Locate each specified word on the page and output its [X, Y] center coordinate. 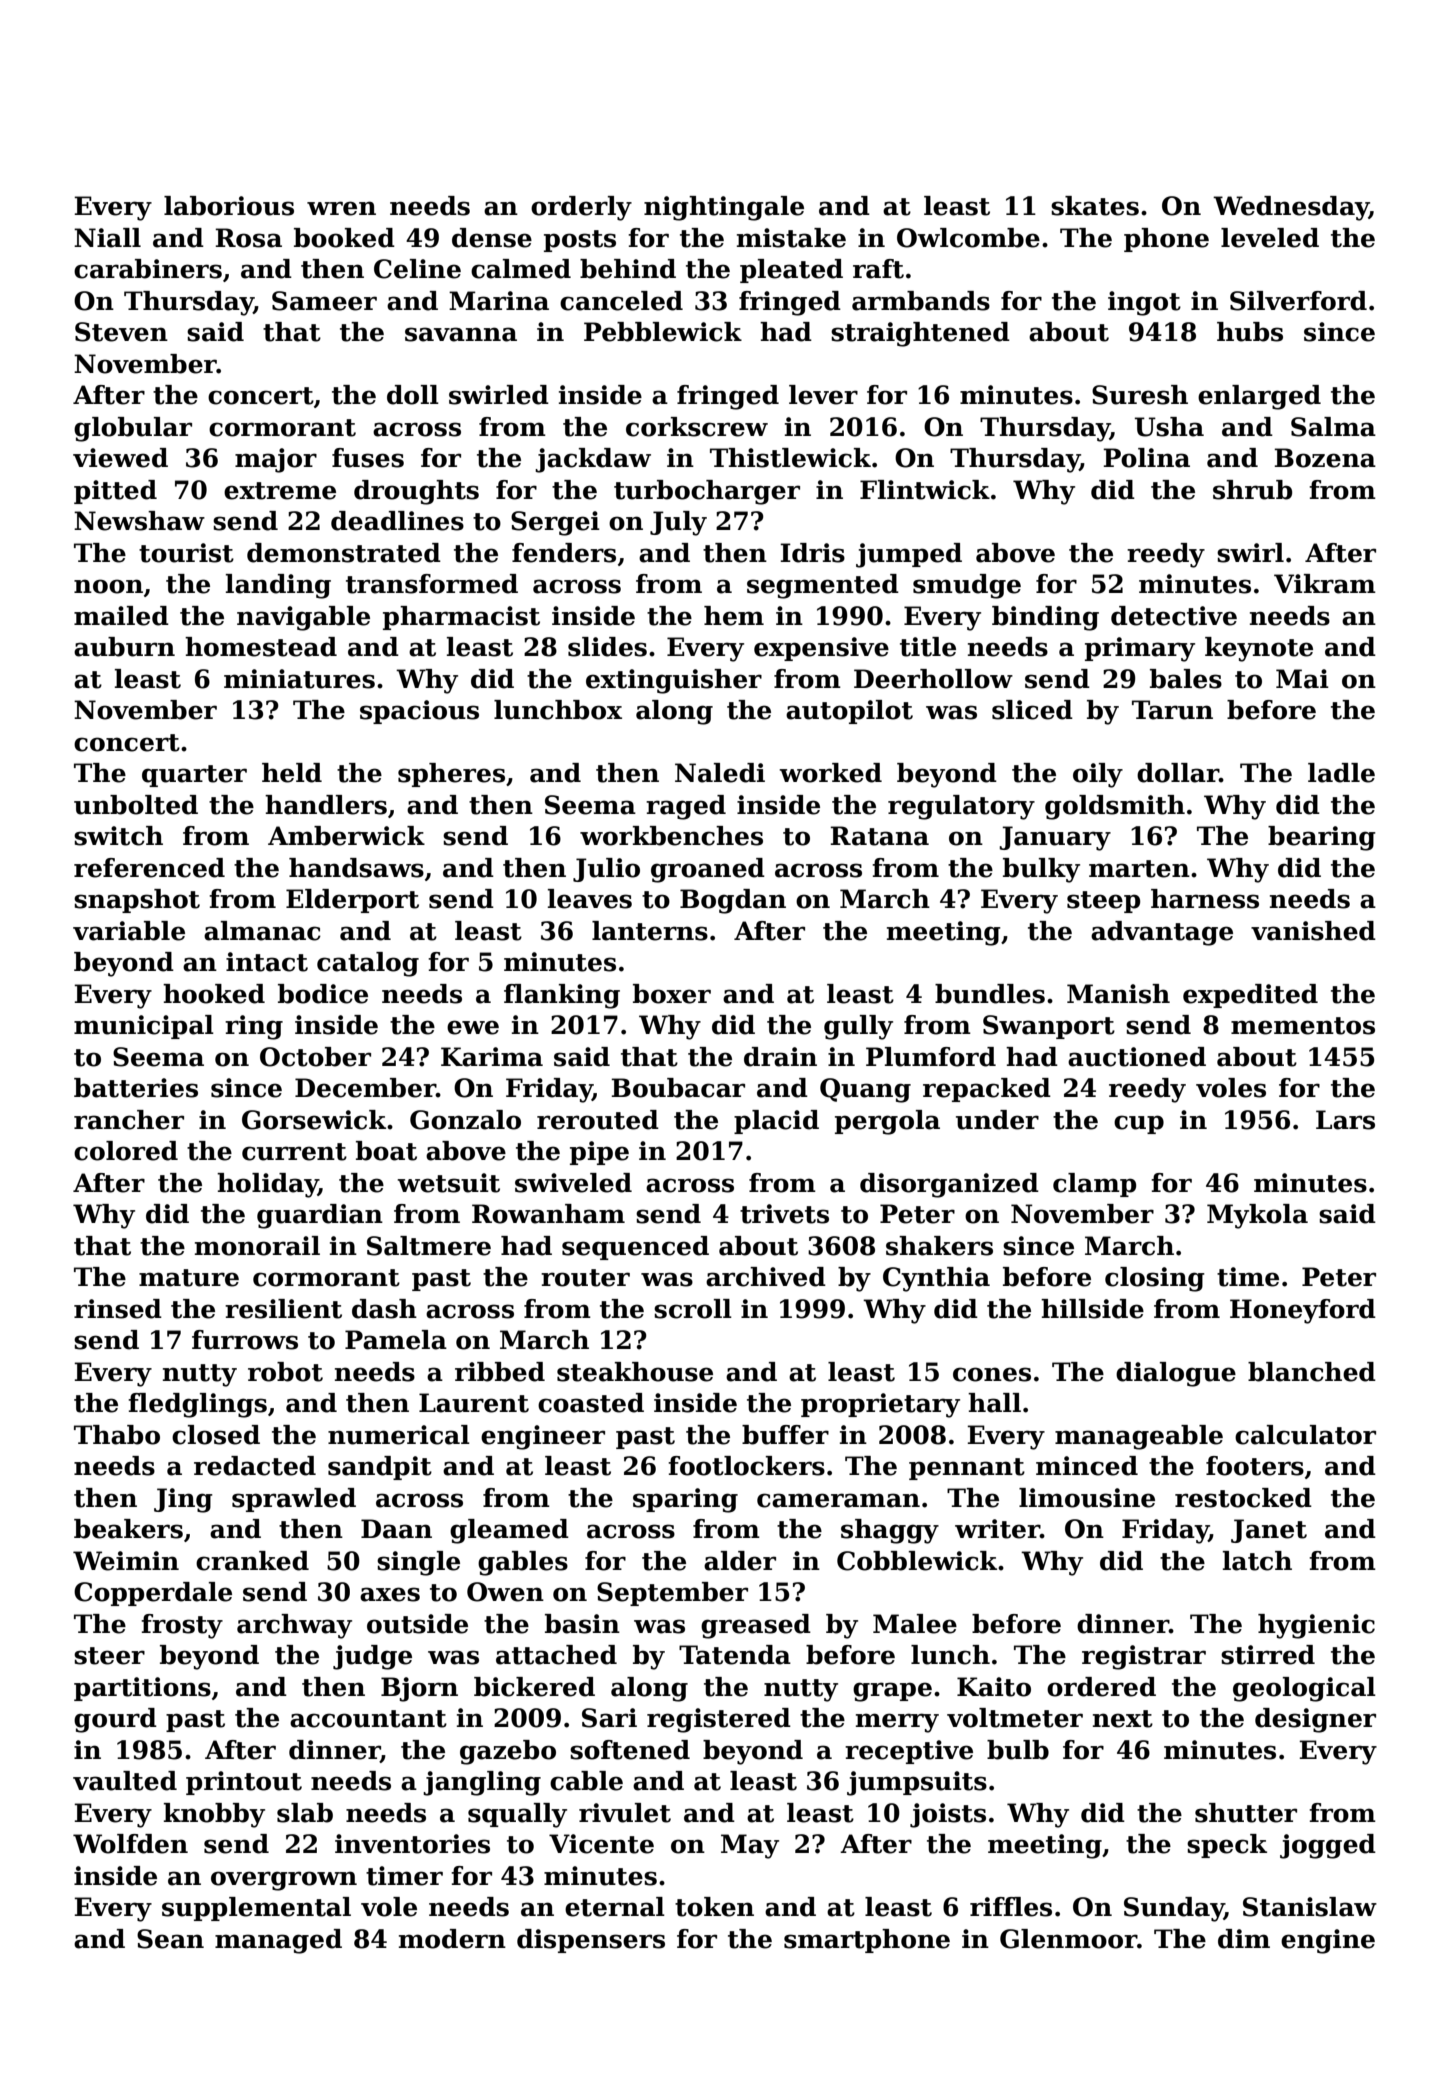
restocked [1243, 1498]
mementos [1303, 1026]
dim [1244, 1939]
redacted [255, 1466]
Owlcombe [968, 238]
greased [756, 1626]
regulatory [961, 807]
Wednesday [1291, 208]
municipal [144, 1027]
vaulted [125, 1781]
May [750, 1846]
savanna [461, 334]
